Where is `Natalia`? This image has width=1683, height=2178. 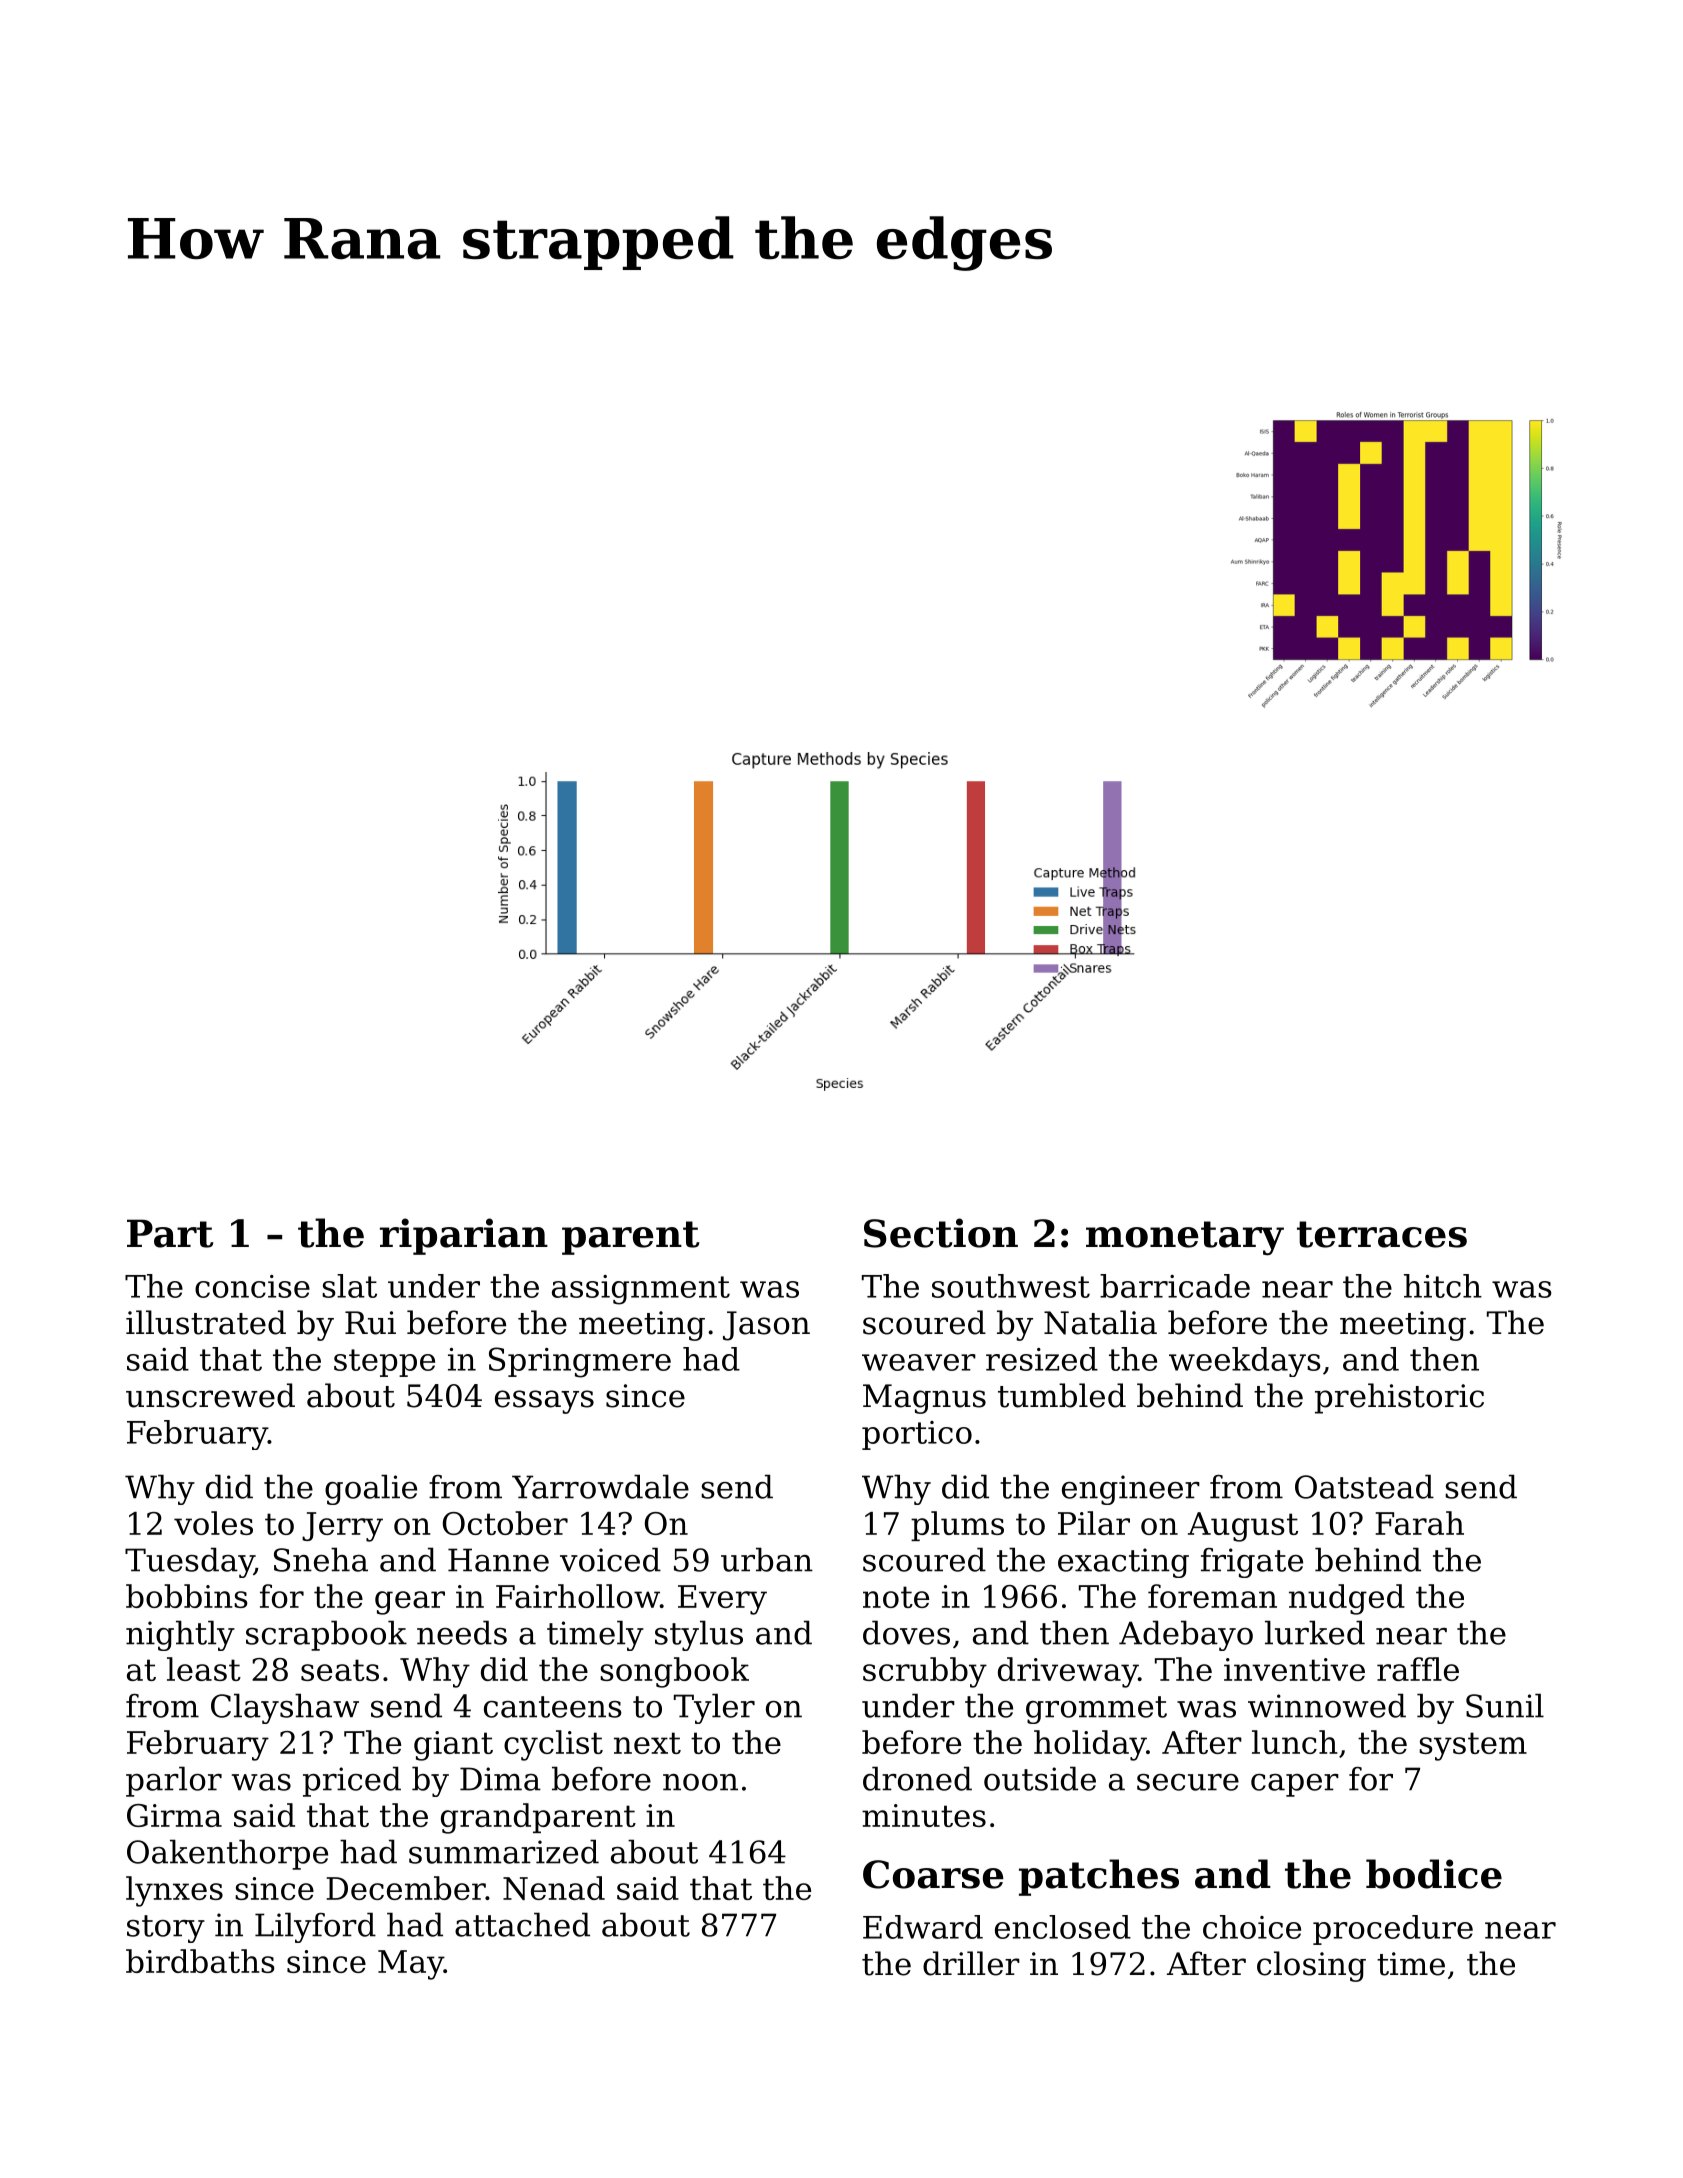
Natalia is located at coordinates (1100, 1322).
